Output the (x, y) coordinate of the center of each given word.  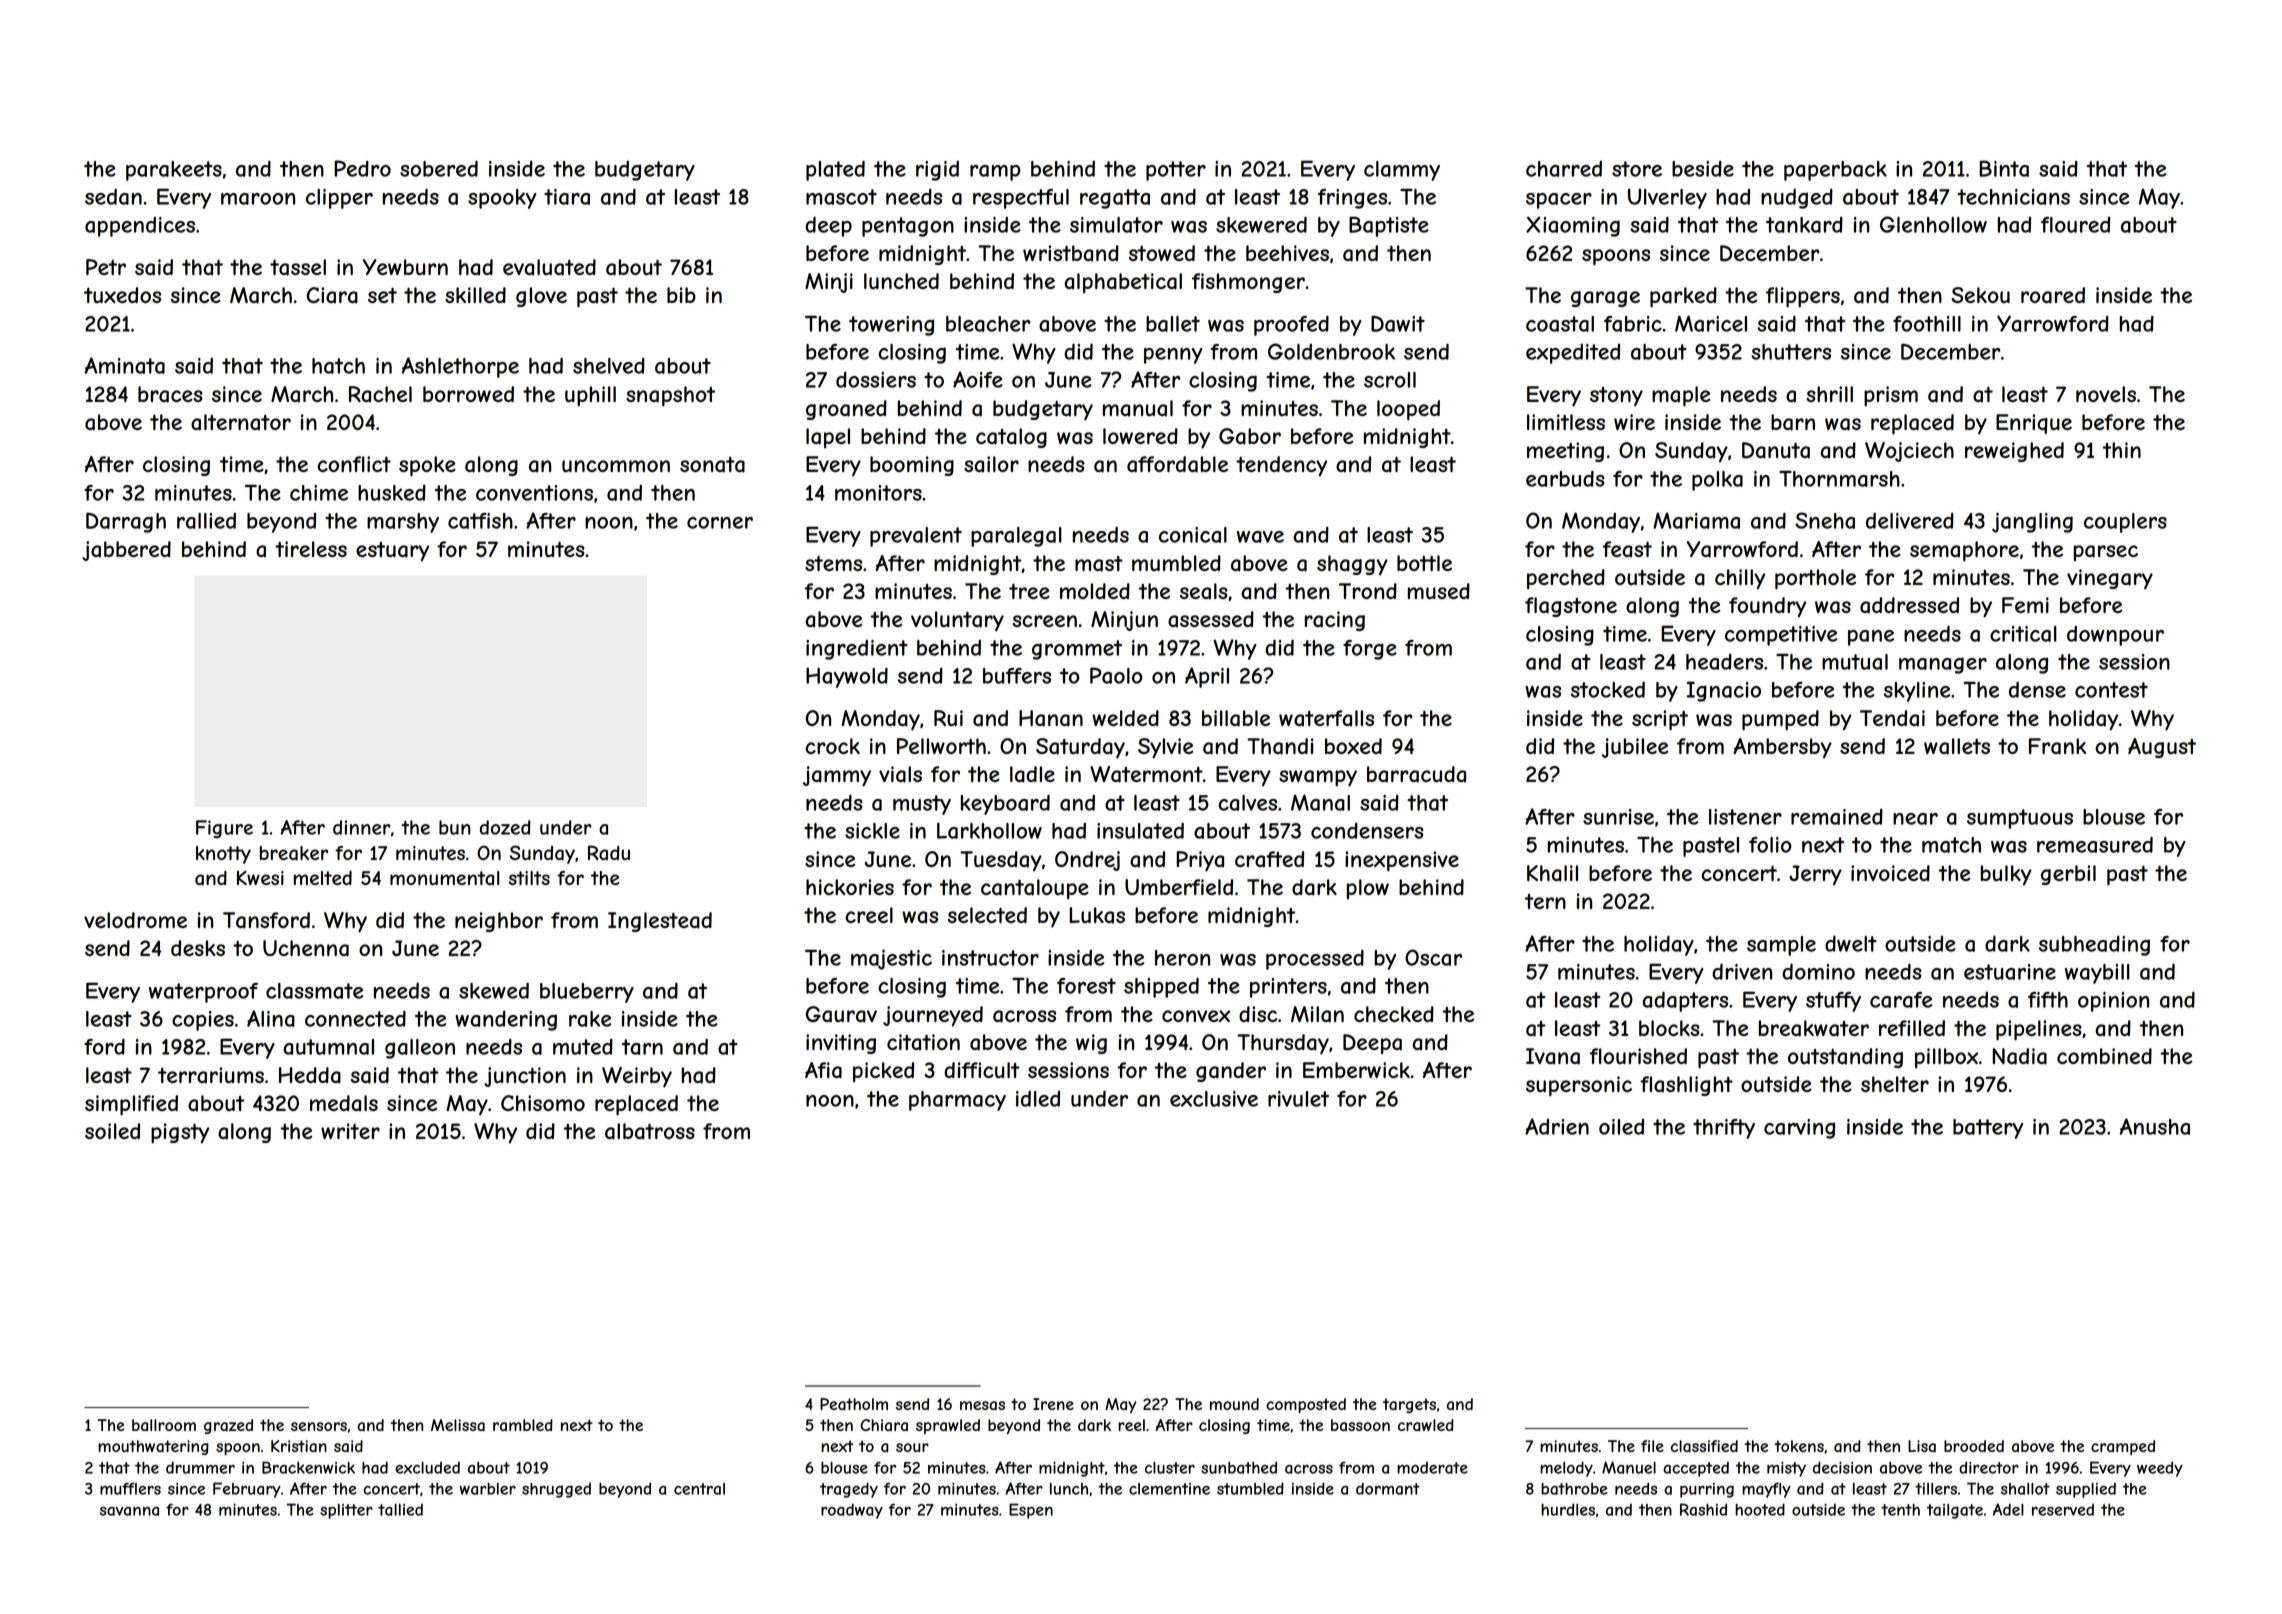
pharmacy (957, 1101)
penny (1173, 356)
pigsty (180, 1133)
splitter (346, 1511)
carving (1799, 1129)
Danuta (1776, 450)
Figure (224, 829)
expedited (1573, 354)
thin (2122, 450)
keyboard (1005, 804)
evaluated (549, 267)
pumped (1780, 720)
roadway (852, 1511)
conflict (354, 464)
